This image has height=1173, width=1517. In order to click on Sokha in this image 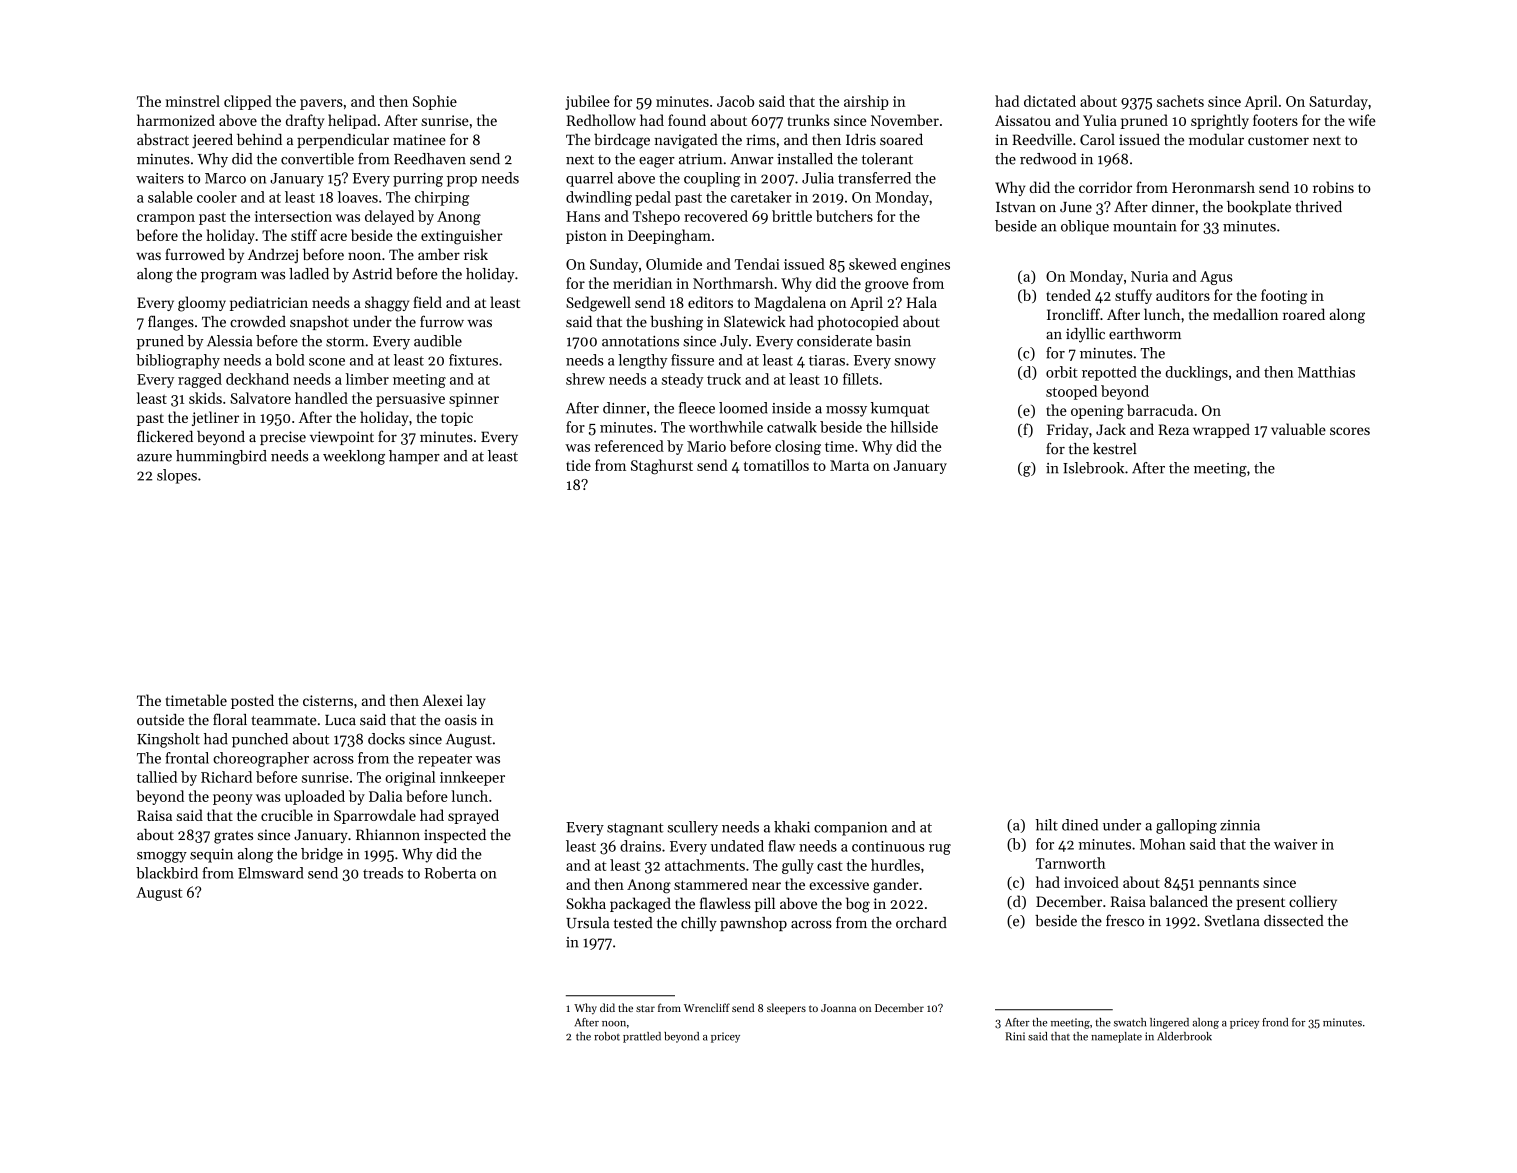, I will do `click(586, 903)`.
